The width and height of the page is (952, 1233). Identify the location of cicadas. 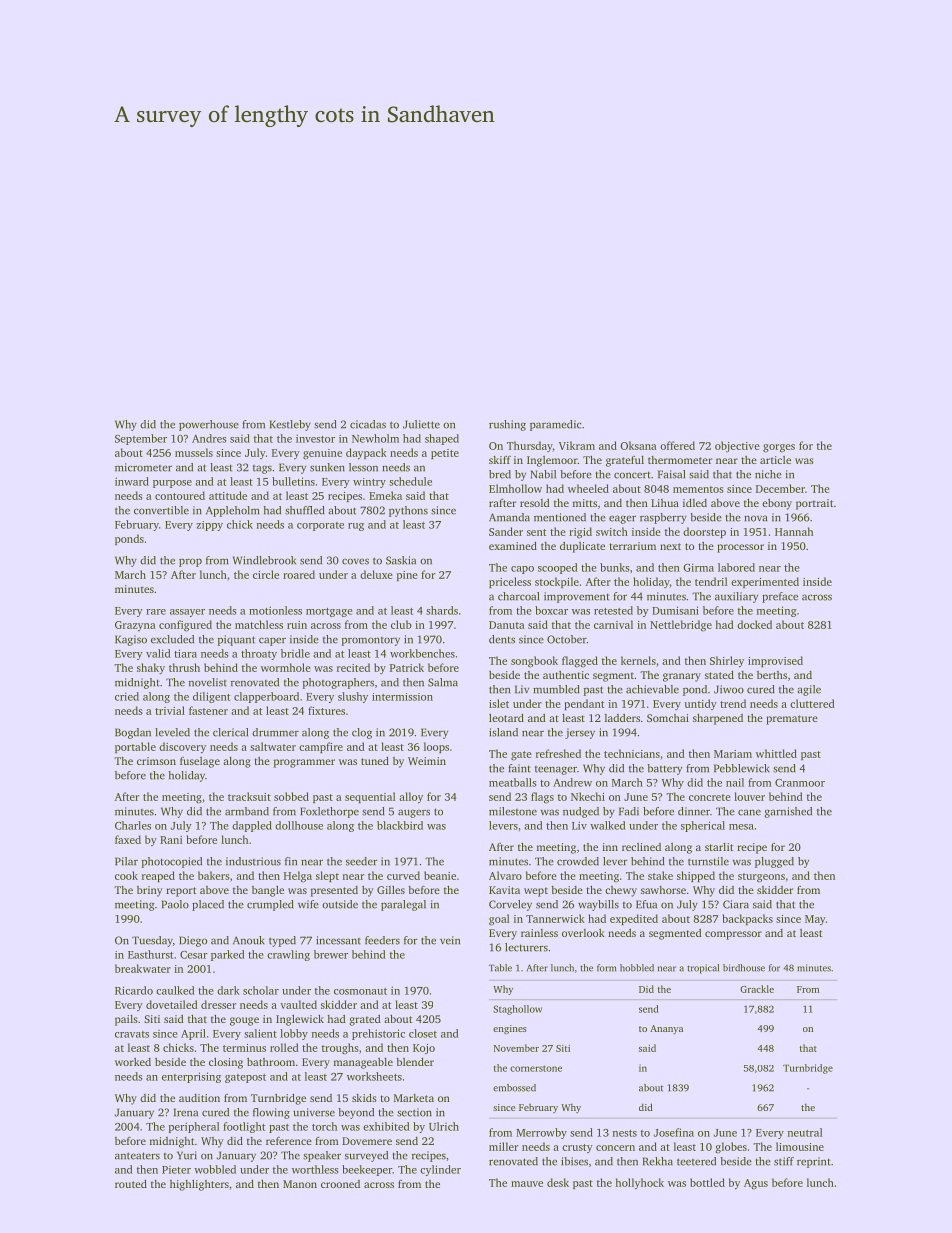
(368, 424).
